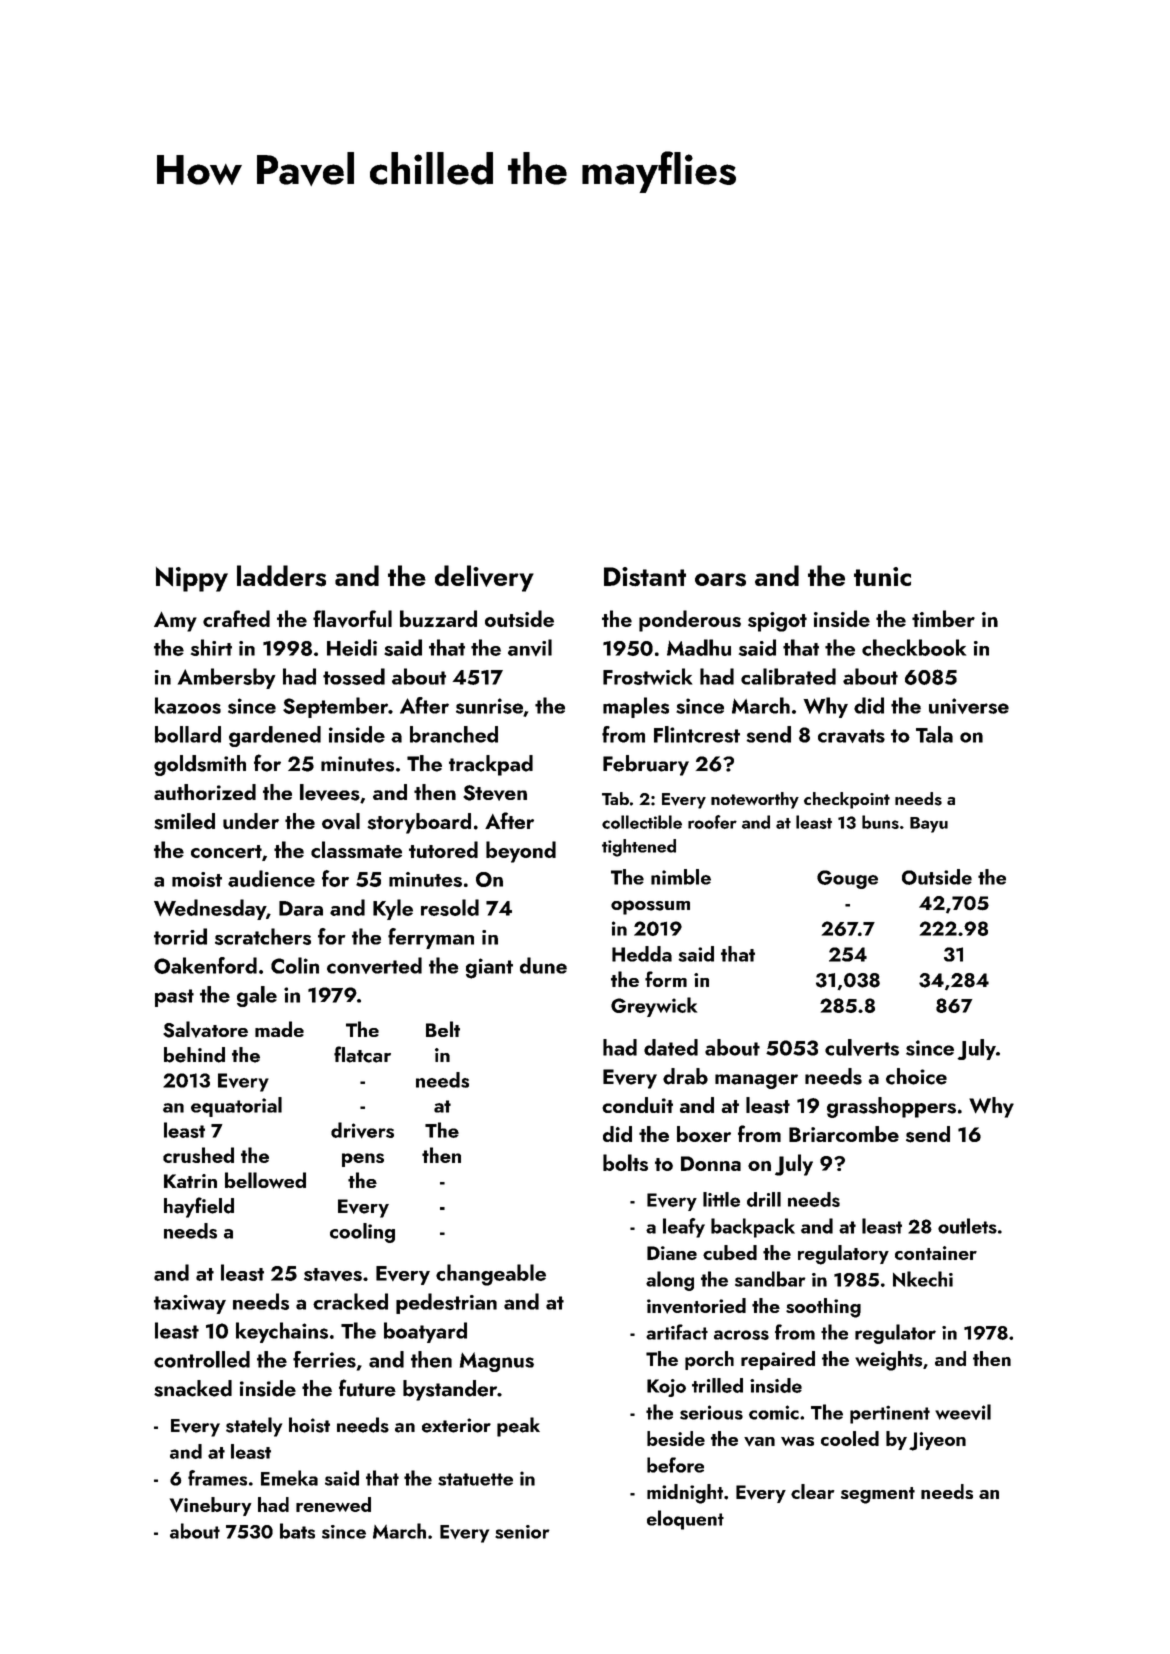 The width and height of the screenshot is (1170, 1654). I want to click on eloquent, so click(685, 1520).
